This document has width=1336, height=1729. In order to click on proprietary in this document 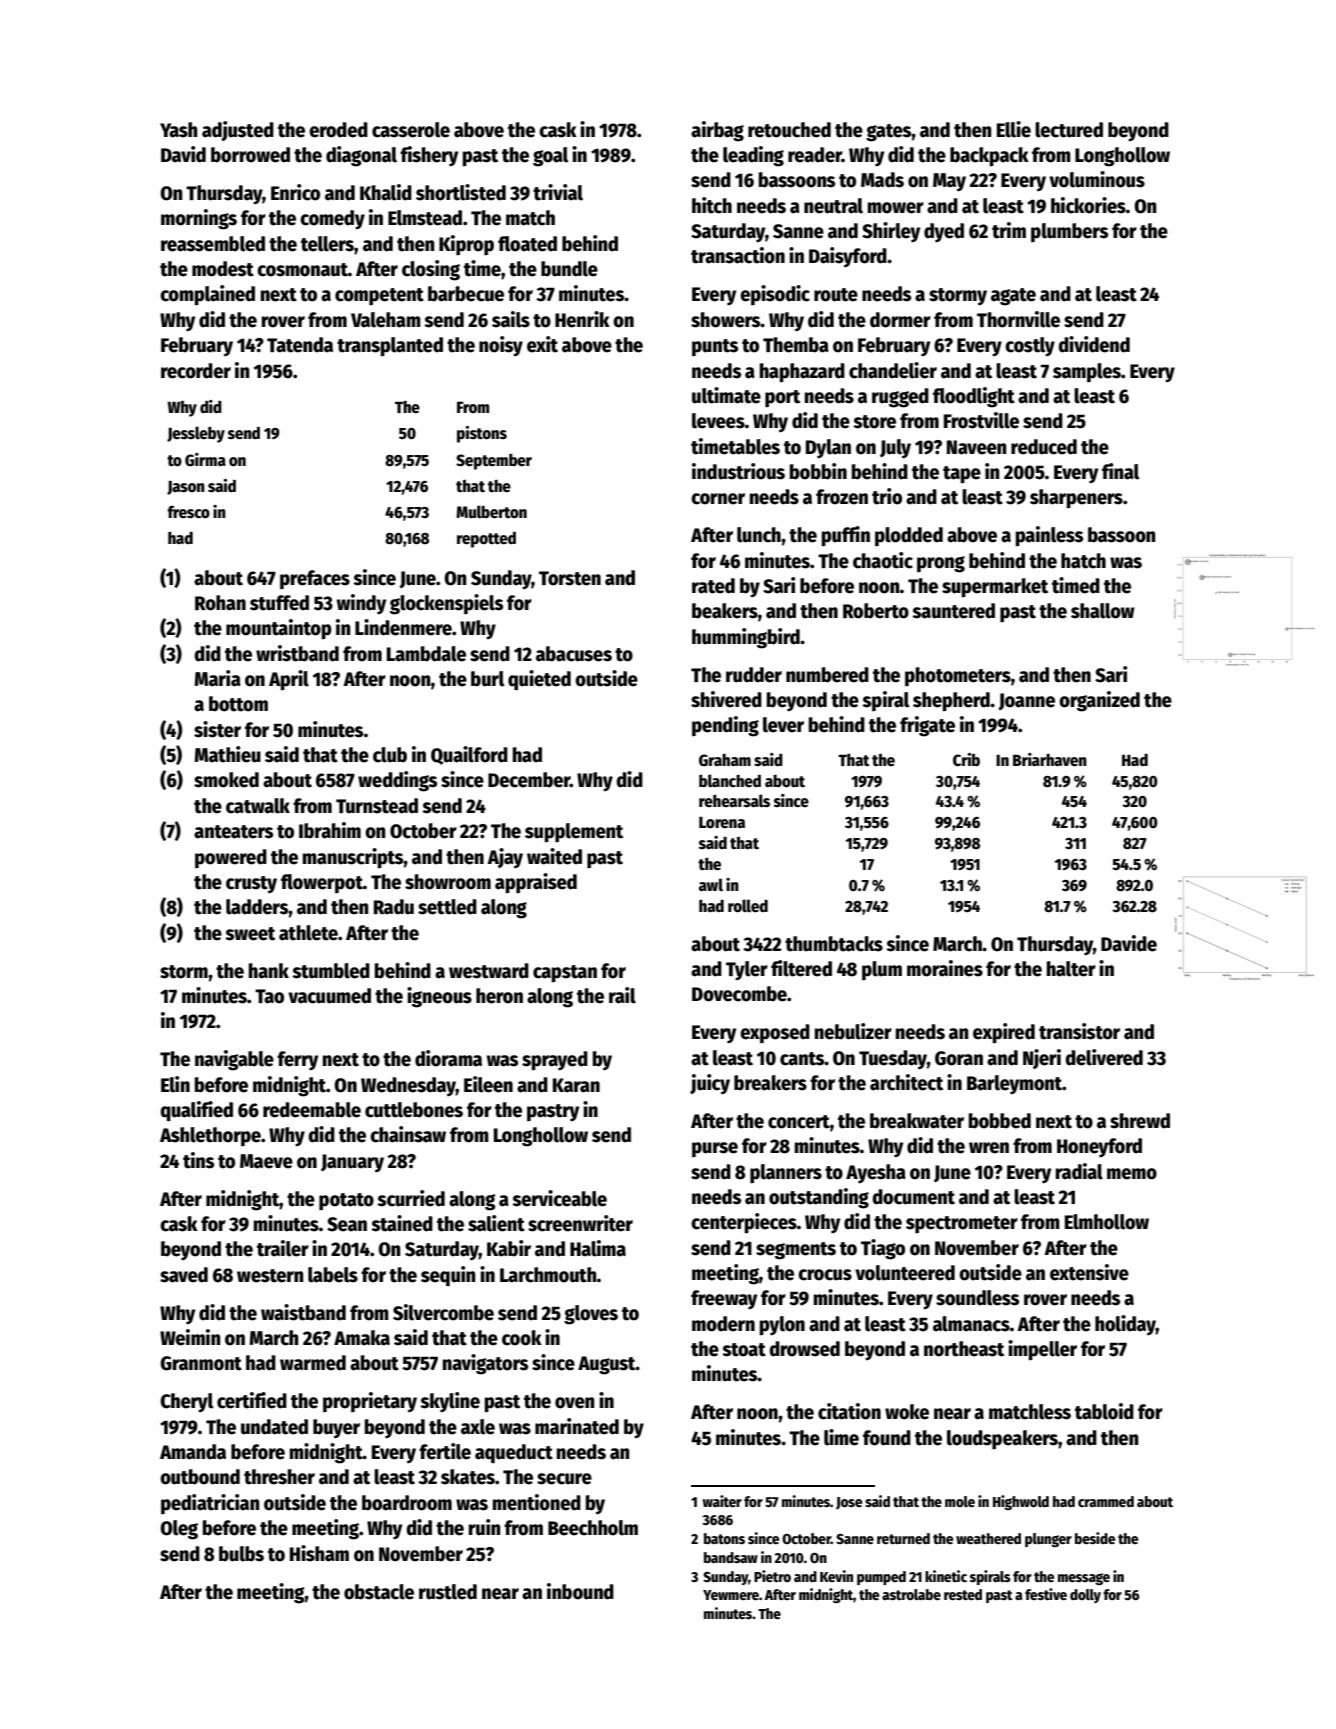, I will do `click(370, 1402)`.
